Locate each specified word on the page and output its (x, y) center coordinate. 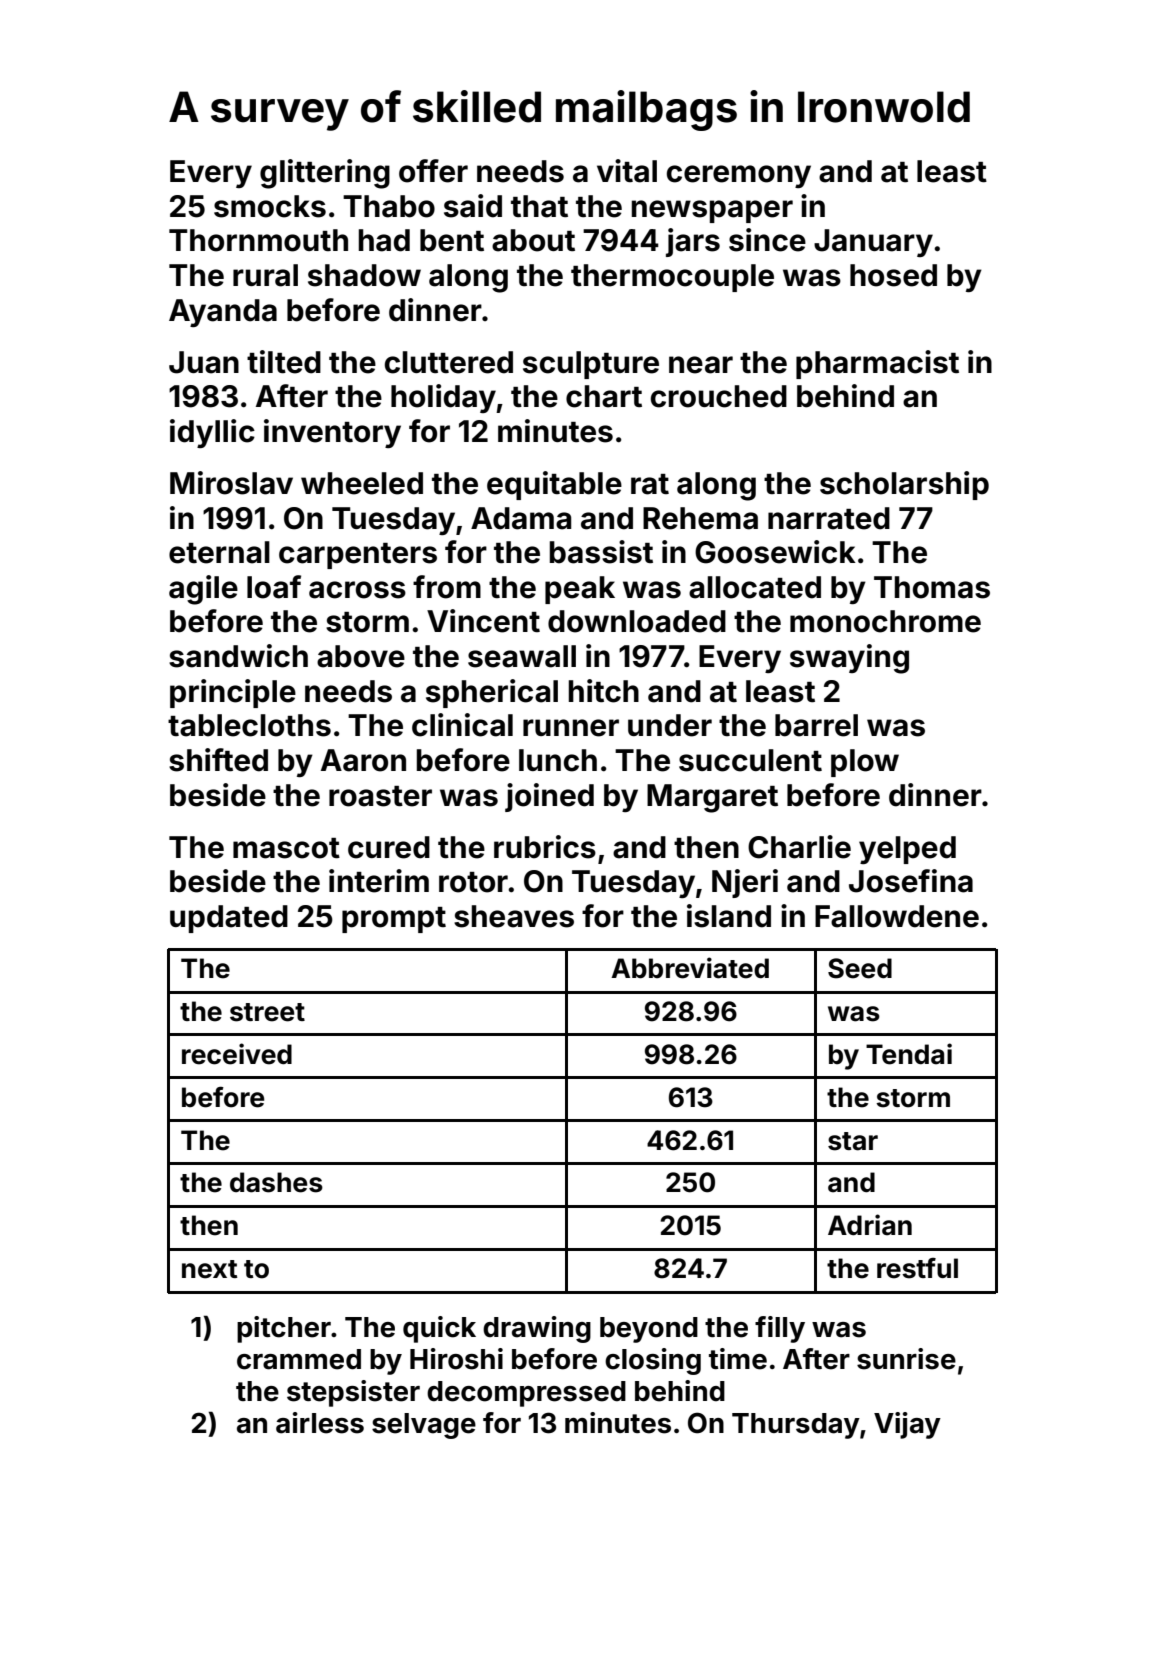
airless (320, 1423)
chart (604, 396)
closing (653, 1361)
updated (229, 919)
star (853, 1141)
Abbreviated (690, 968)
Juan (204, 362)
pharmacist (877, 364)
